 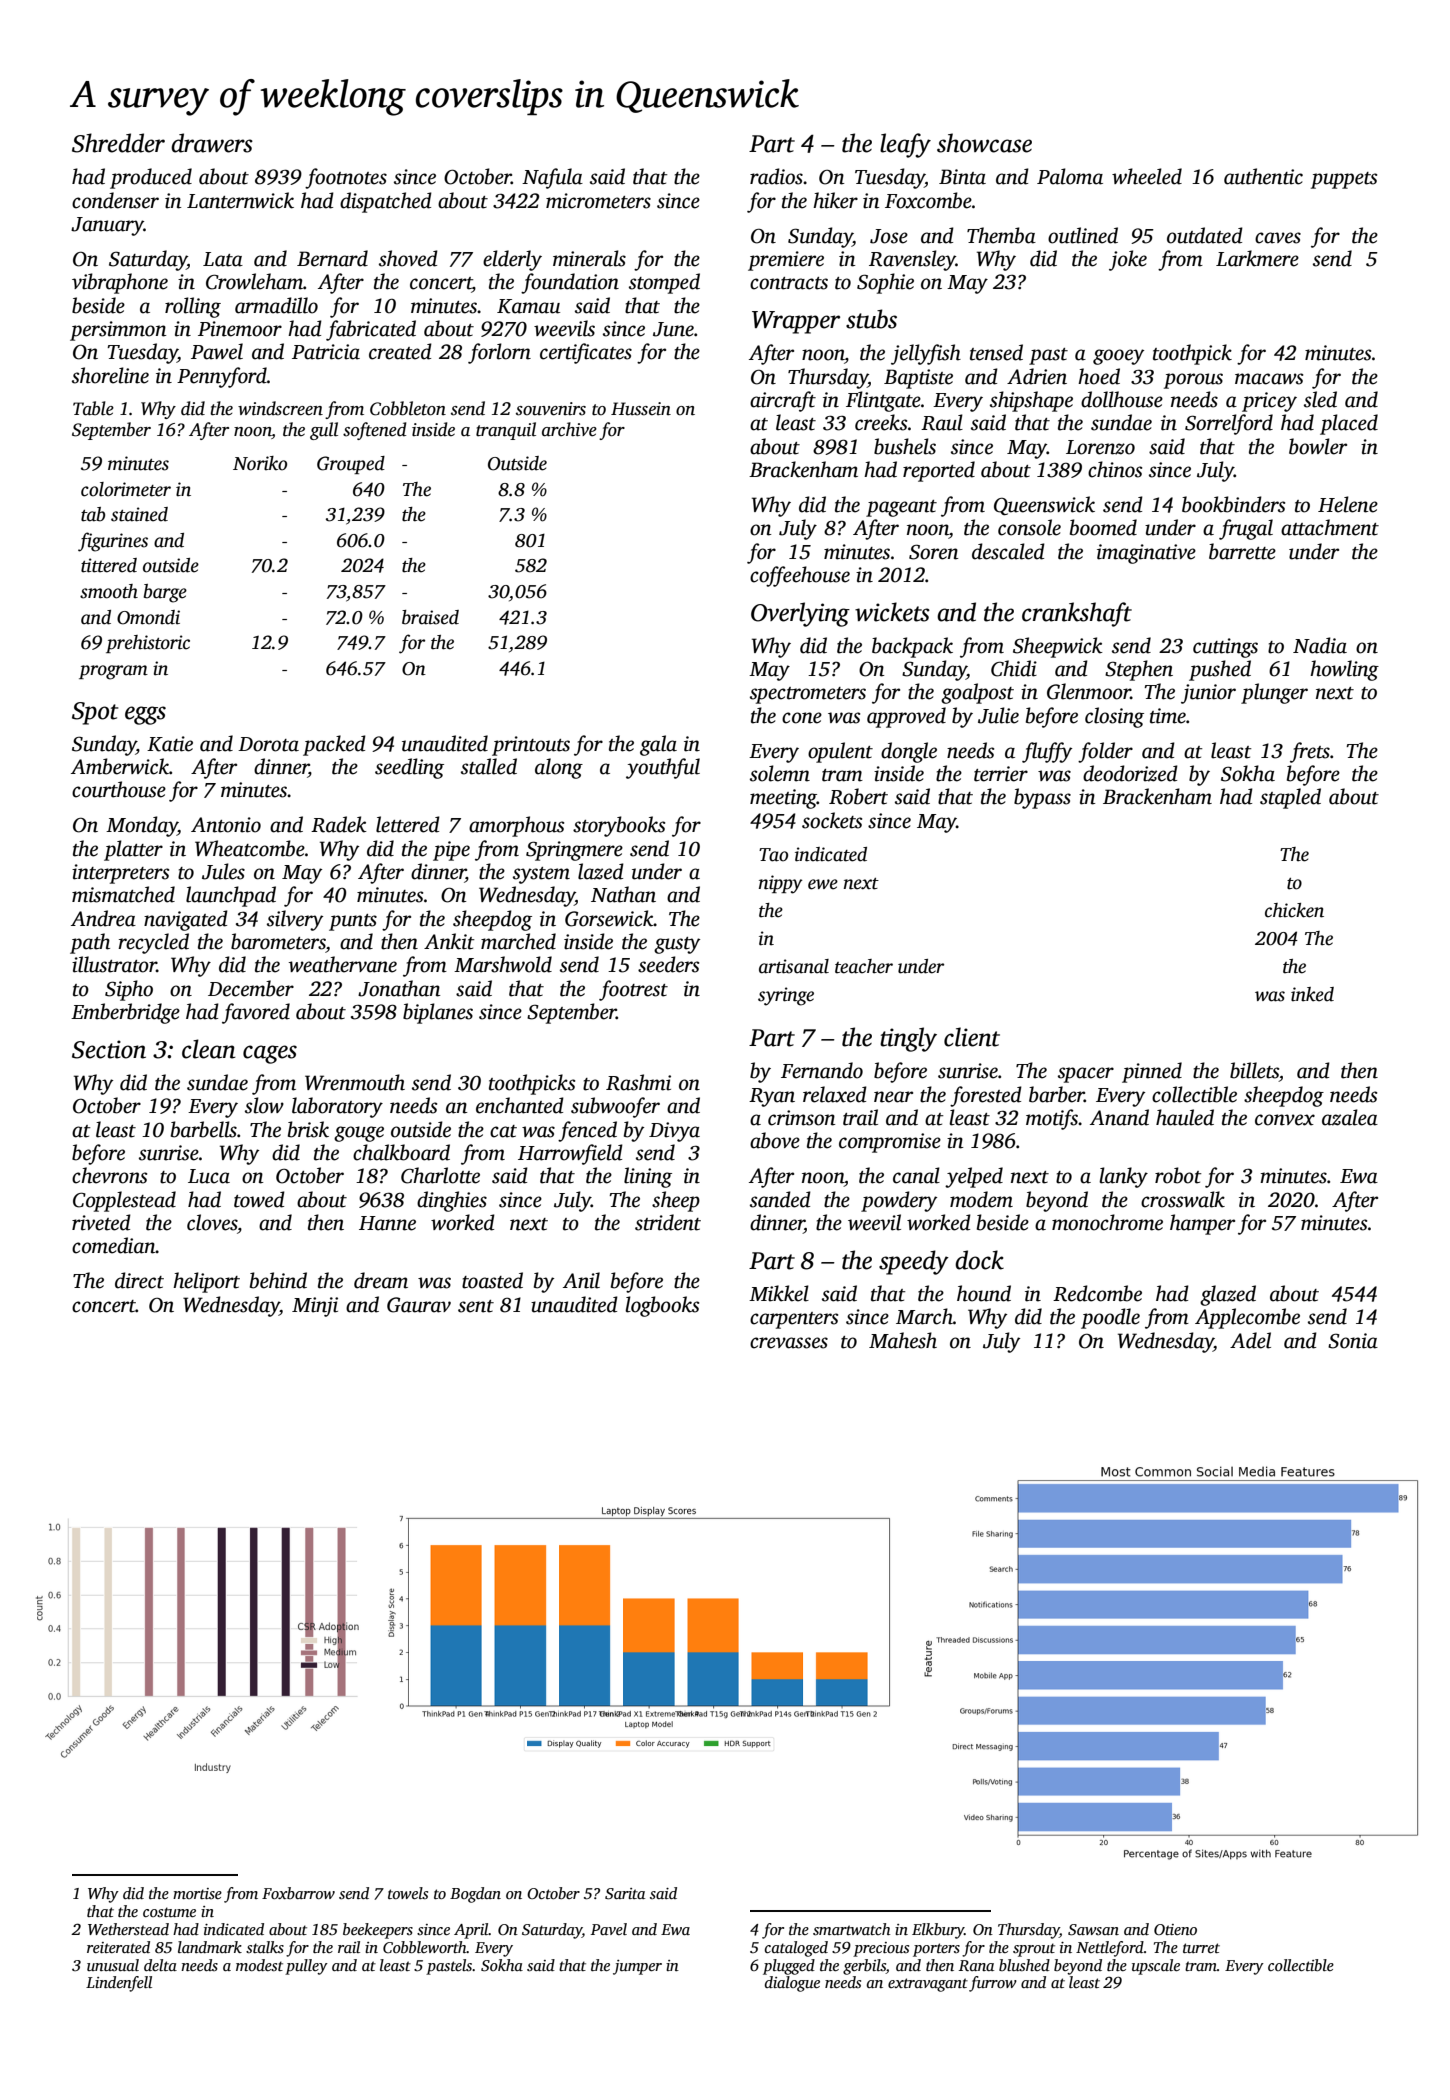 What do you see at coordinates (822, 1070) in the image?
I see `Fernando` at bounding box center [822, 1070].
